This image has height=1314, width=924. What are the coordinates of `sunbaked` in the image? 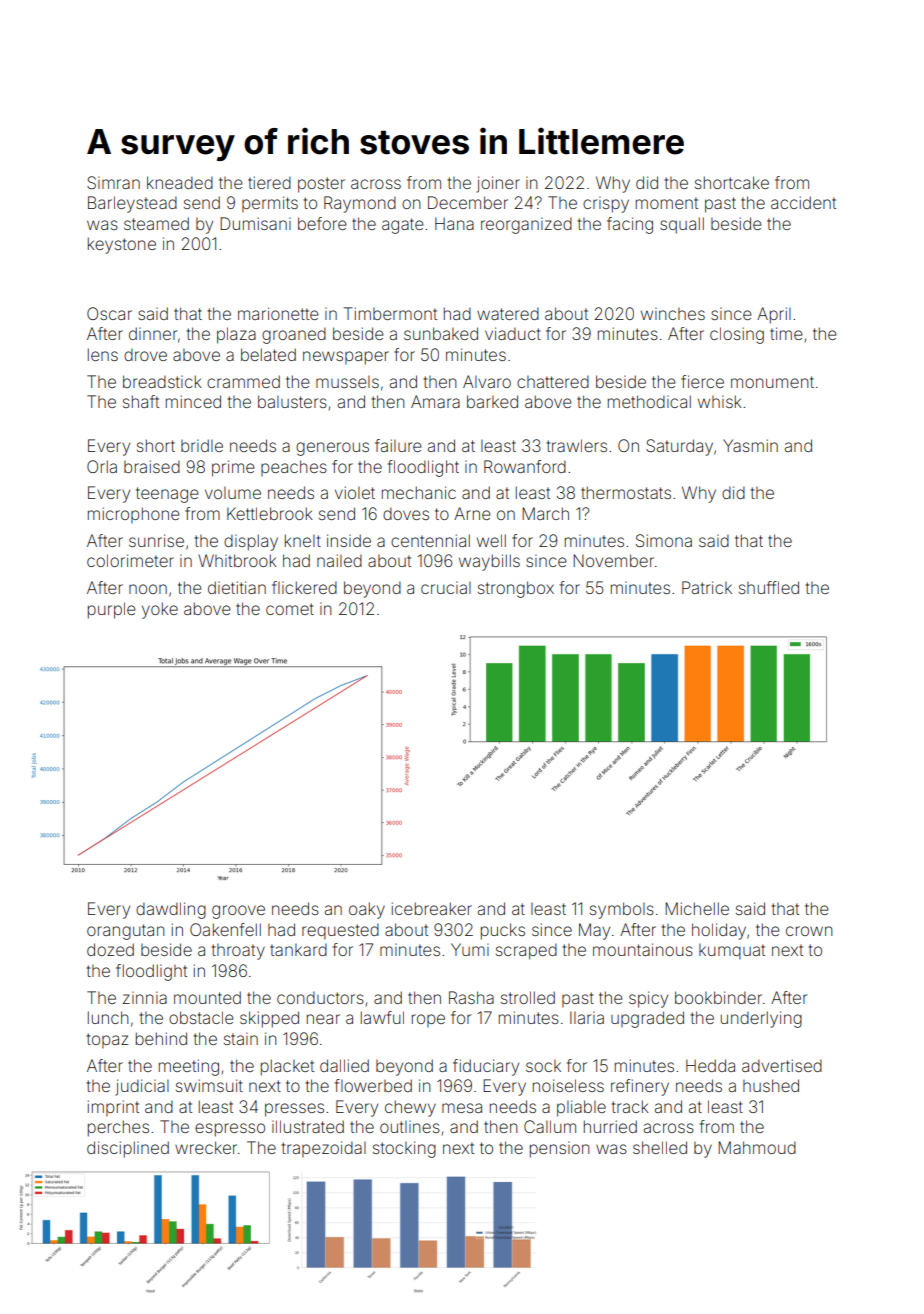 It's located at (441, 333).
